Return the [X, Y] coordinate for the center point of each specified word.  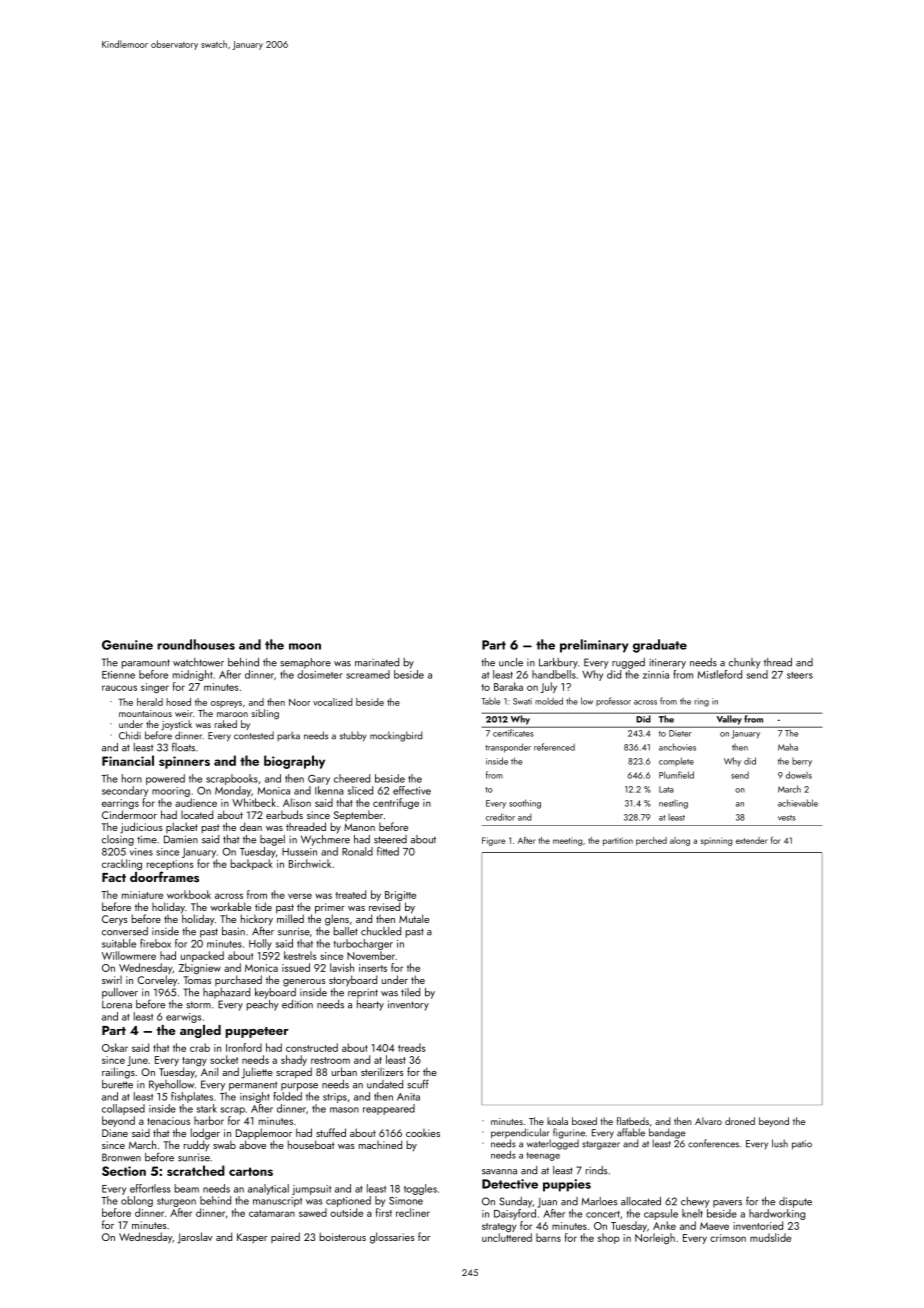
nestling [673, 804]
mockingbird [396, 736]
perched [651, 841]
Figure [493, 841]
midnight [193, 675]
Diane [115, 1133]
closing [118, 840]
